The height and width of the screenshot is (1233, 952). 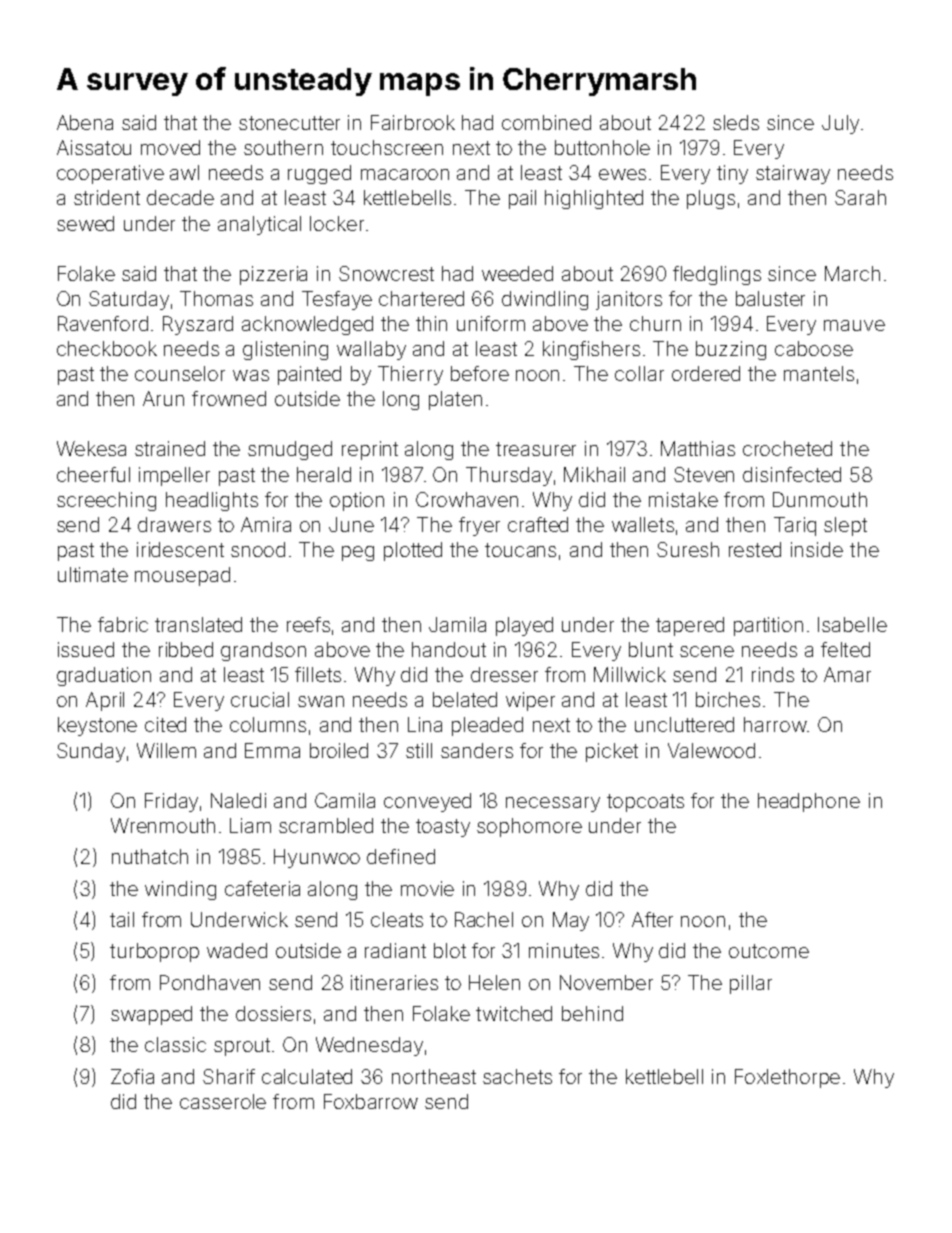 What do you see at coordinates (85, 122) in the screenshot?
I see `Abena` at bounding box center [85, 122].
